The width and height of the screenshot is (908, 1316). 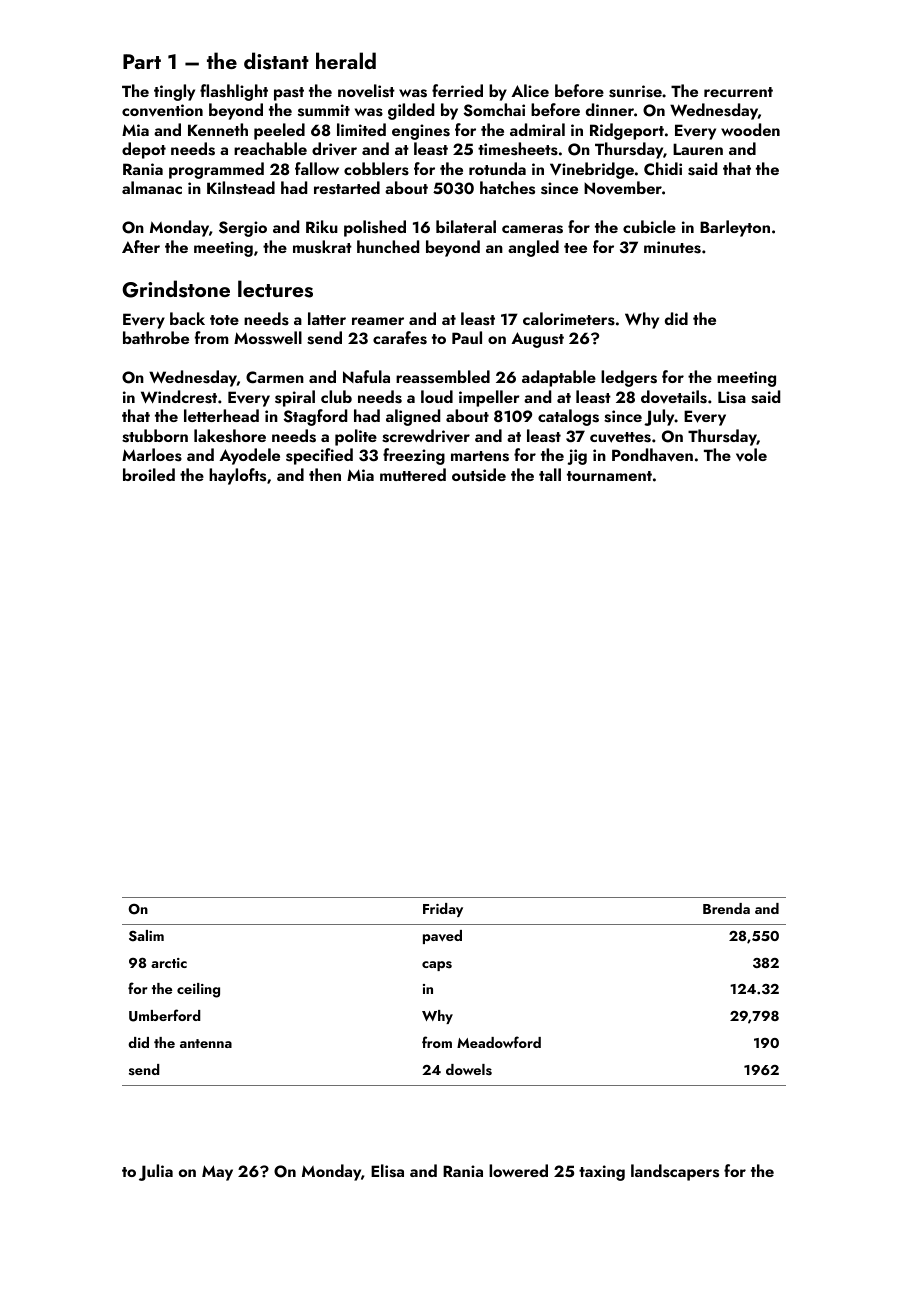 What do you see at coordinates (443, 910) in the screenshot?
I see `Friday` at bounding box center [443, 910].
